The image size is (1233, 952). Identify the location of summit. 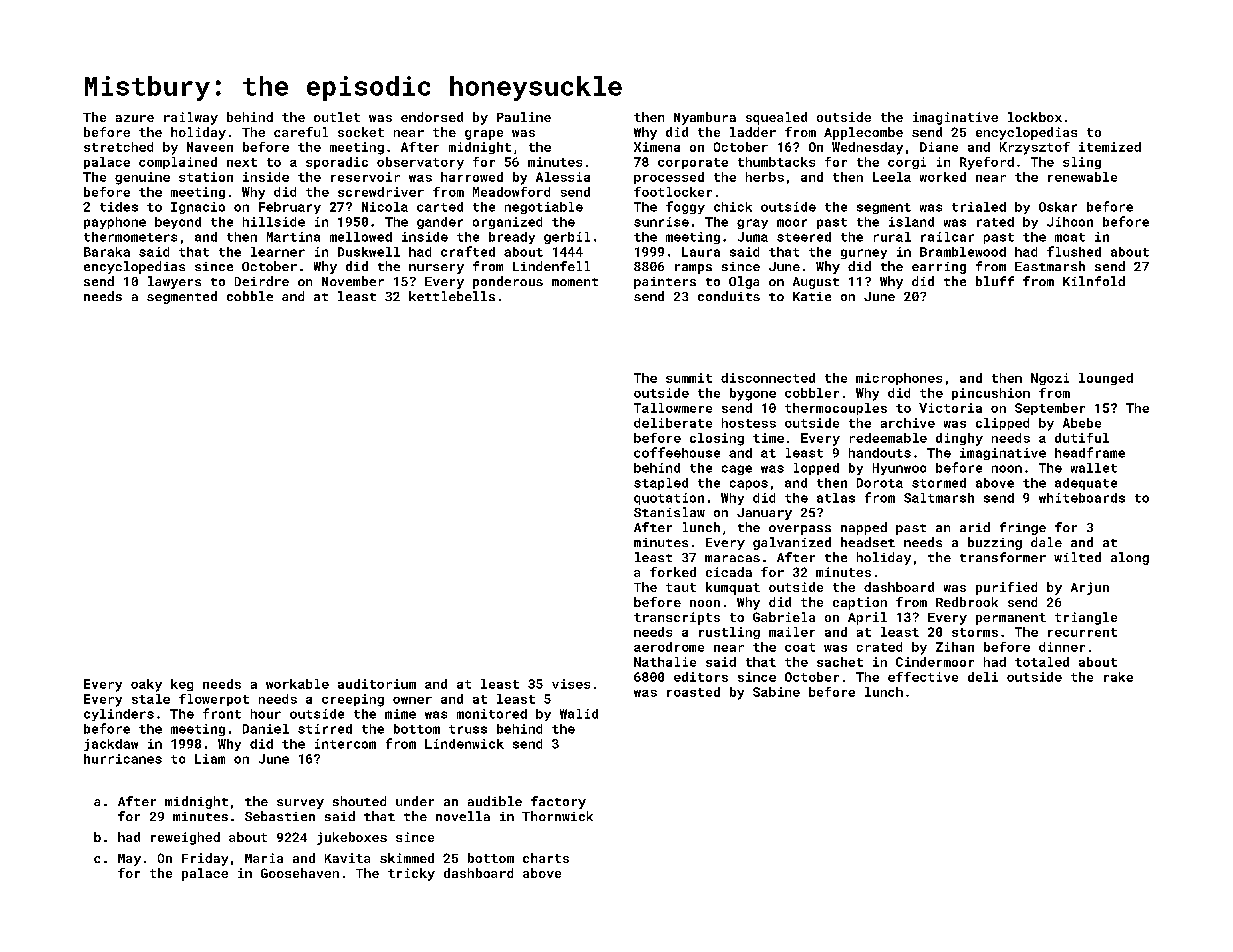
(689, 378).
